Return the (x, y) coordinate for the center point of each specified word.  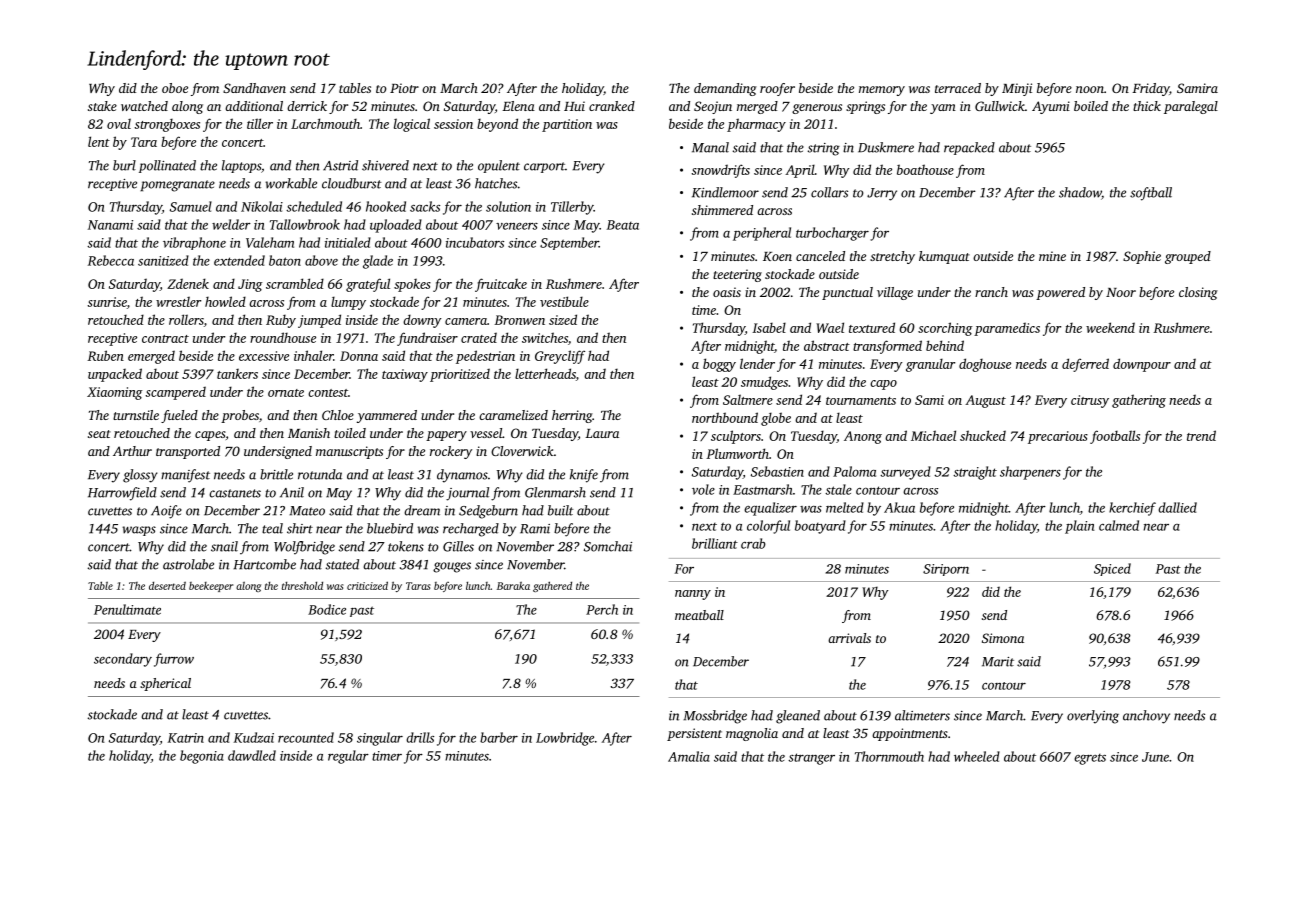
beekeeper (211, 587)
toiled (350, 433)
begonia (202, 757)
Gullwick (1000, 106)
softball (1151, 194)
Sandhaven (254, 88)
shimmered (722, 210)
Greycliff (560, 357)
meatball (699, 615)
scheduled (314, 206)
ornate (286, 393)
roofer (777, 89)
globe (776, 419)
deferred (1085, 365)
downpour (1142, 365)
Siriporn (946, 570)
